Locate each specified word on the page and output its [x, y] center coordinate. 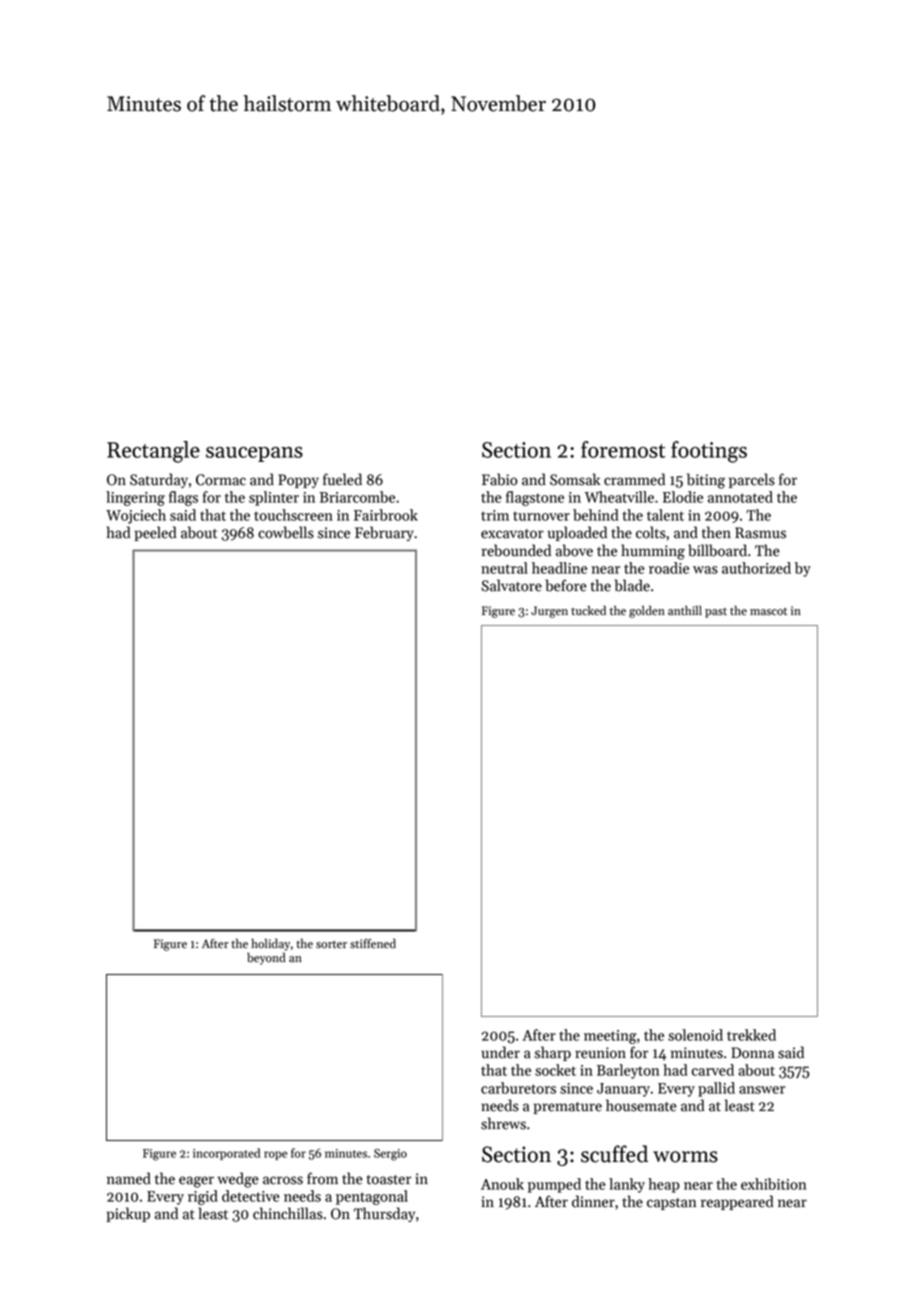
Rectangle [153, 452]
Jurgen [549, 612]
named [129, 1178]
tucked [588, 610]
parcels [752, 480]
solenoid [695, 1035]
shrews [503, 1123]
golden [647, 611]
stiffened [373, 943]
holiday [270, 944]
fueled [342, 479]
